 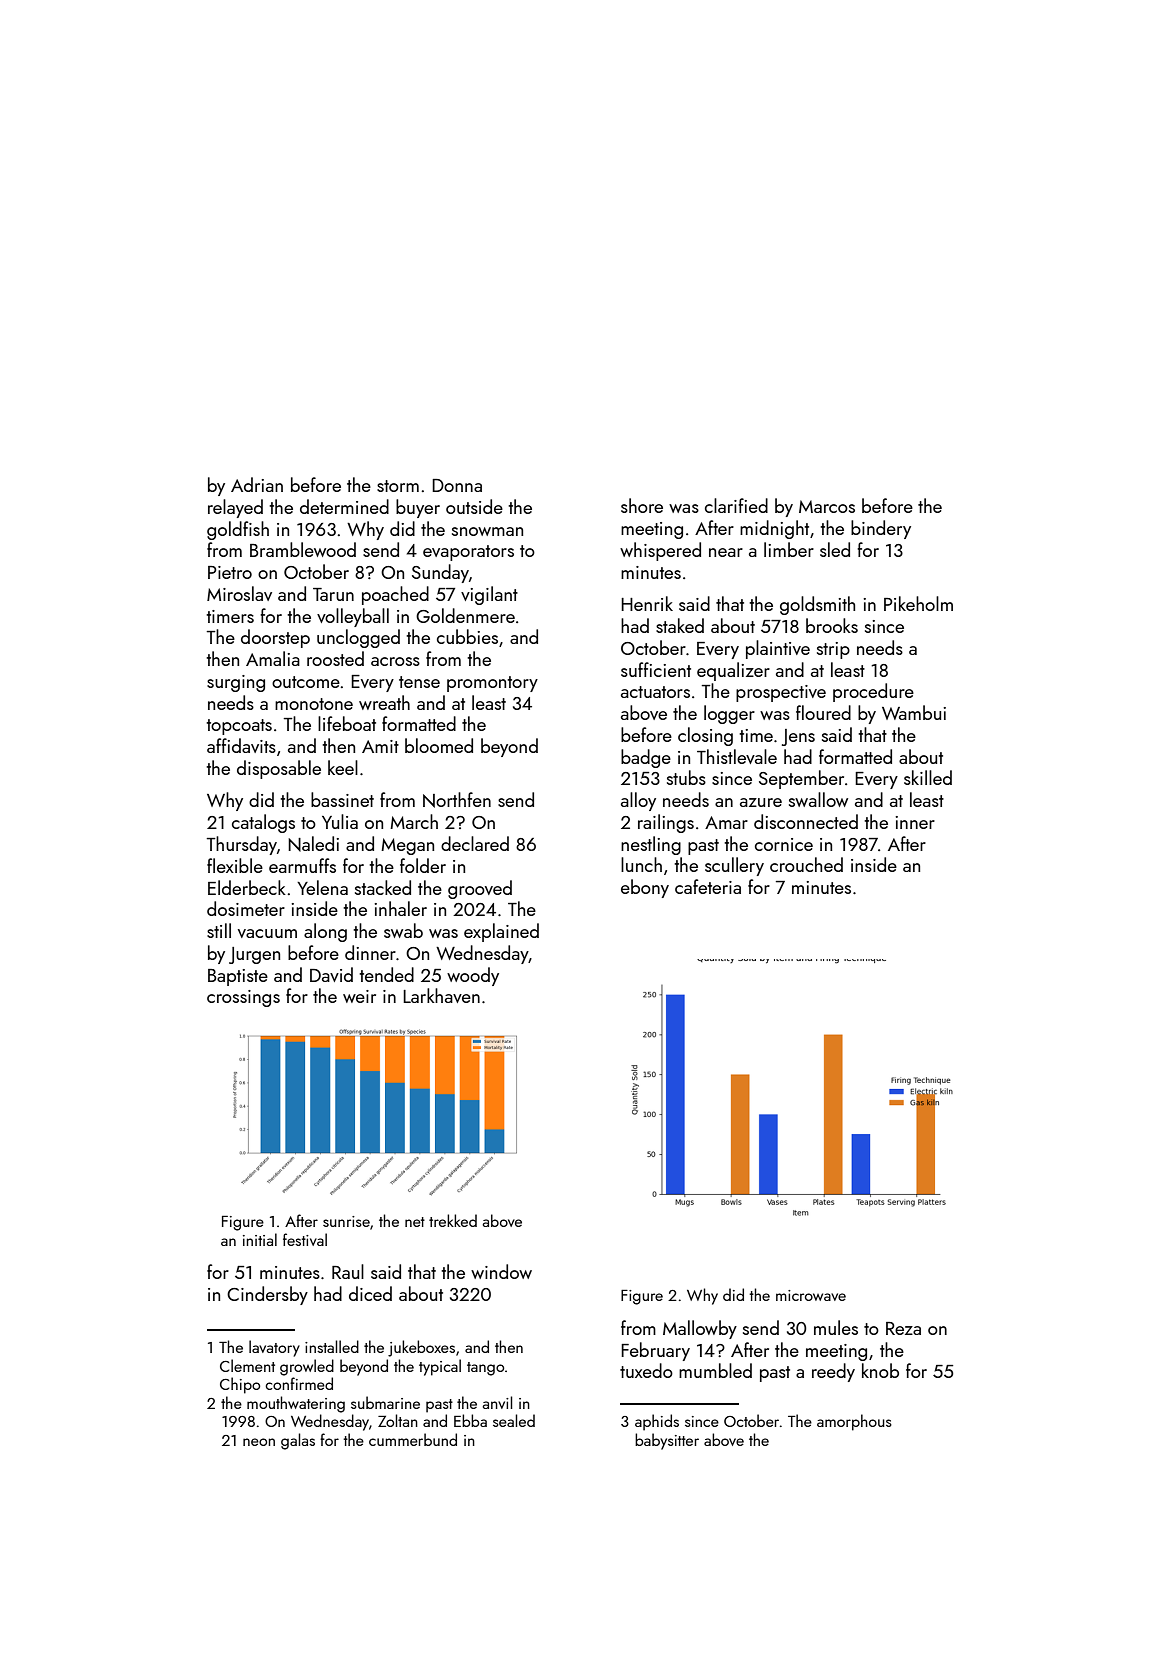 What do you see at coordinates (708, 886) in the screenshot?
I see `cafeteria` at bounding box center [708, 886].
